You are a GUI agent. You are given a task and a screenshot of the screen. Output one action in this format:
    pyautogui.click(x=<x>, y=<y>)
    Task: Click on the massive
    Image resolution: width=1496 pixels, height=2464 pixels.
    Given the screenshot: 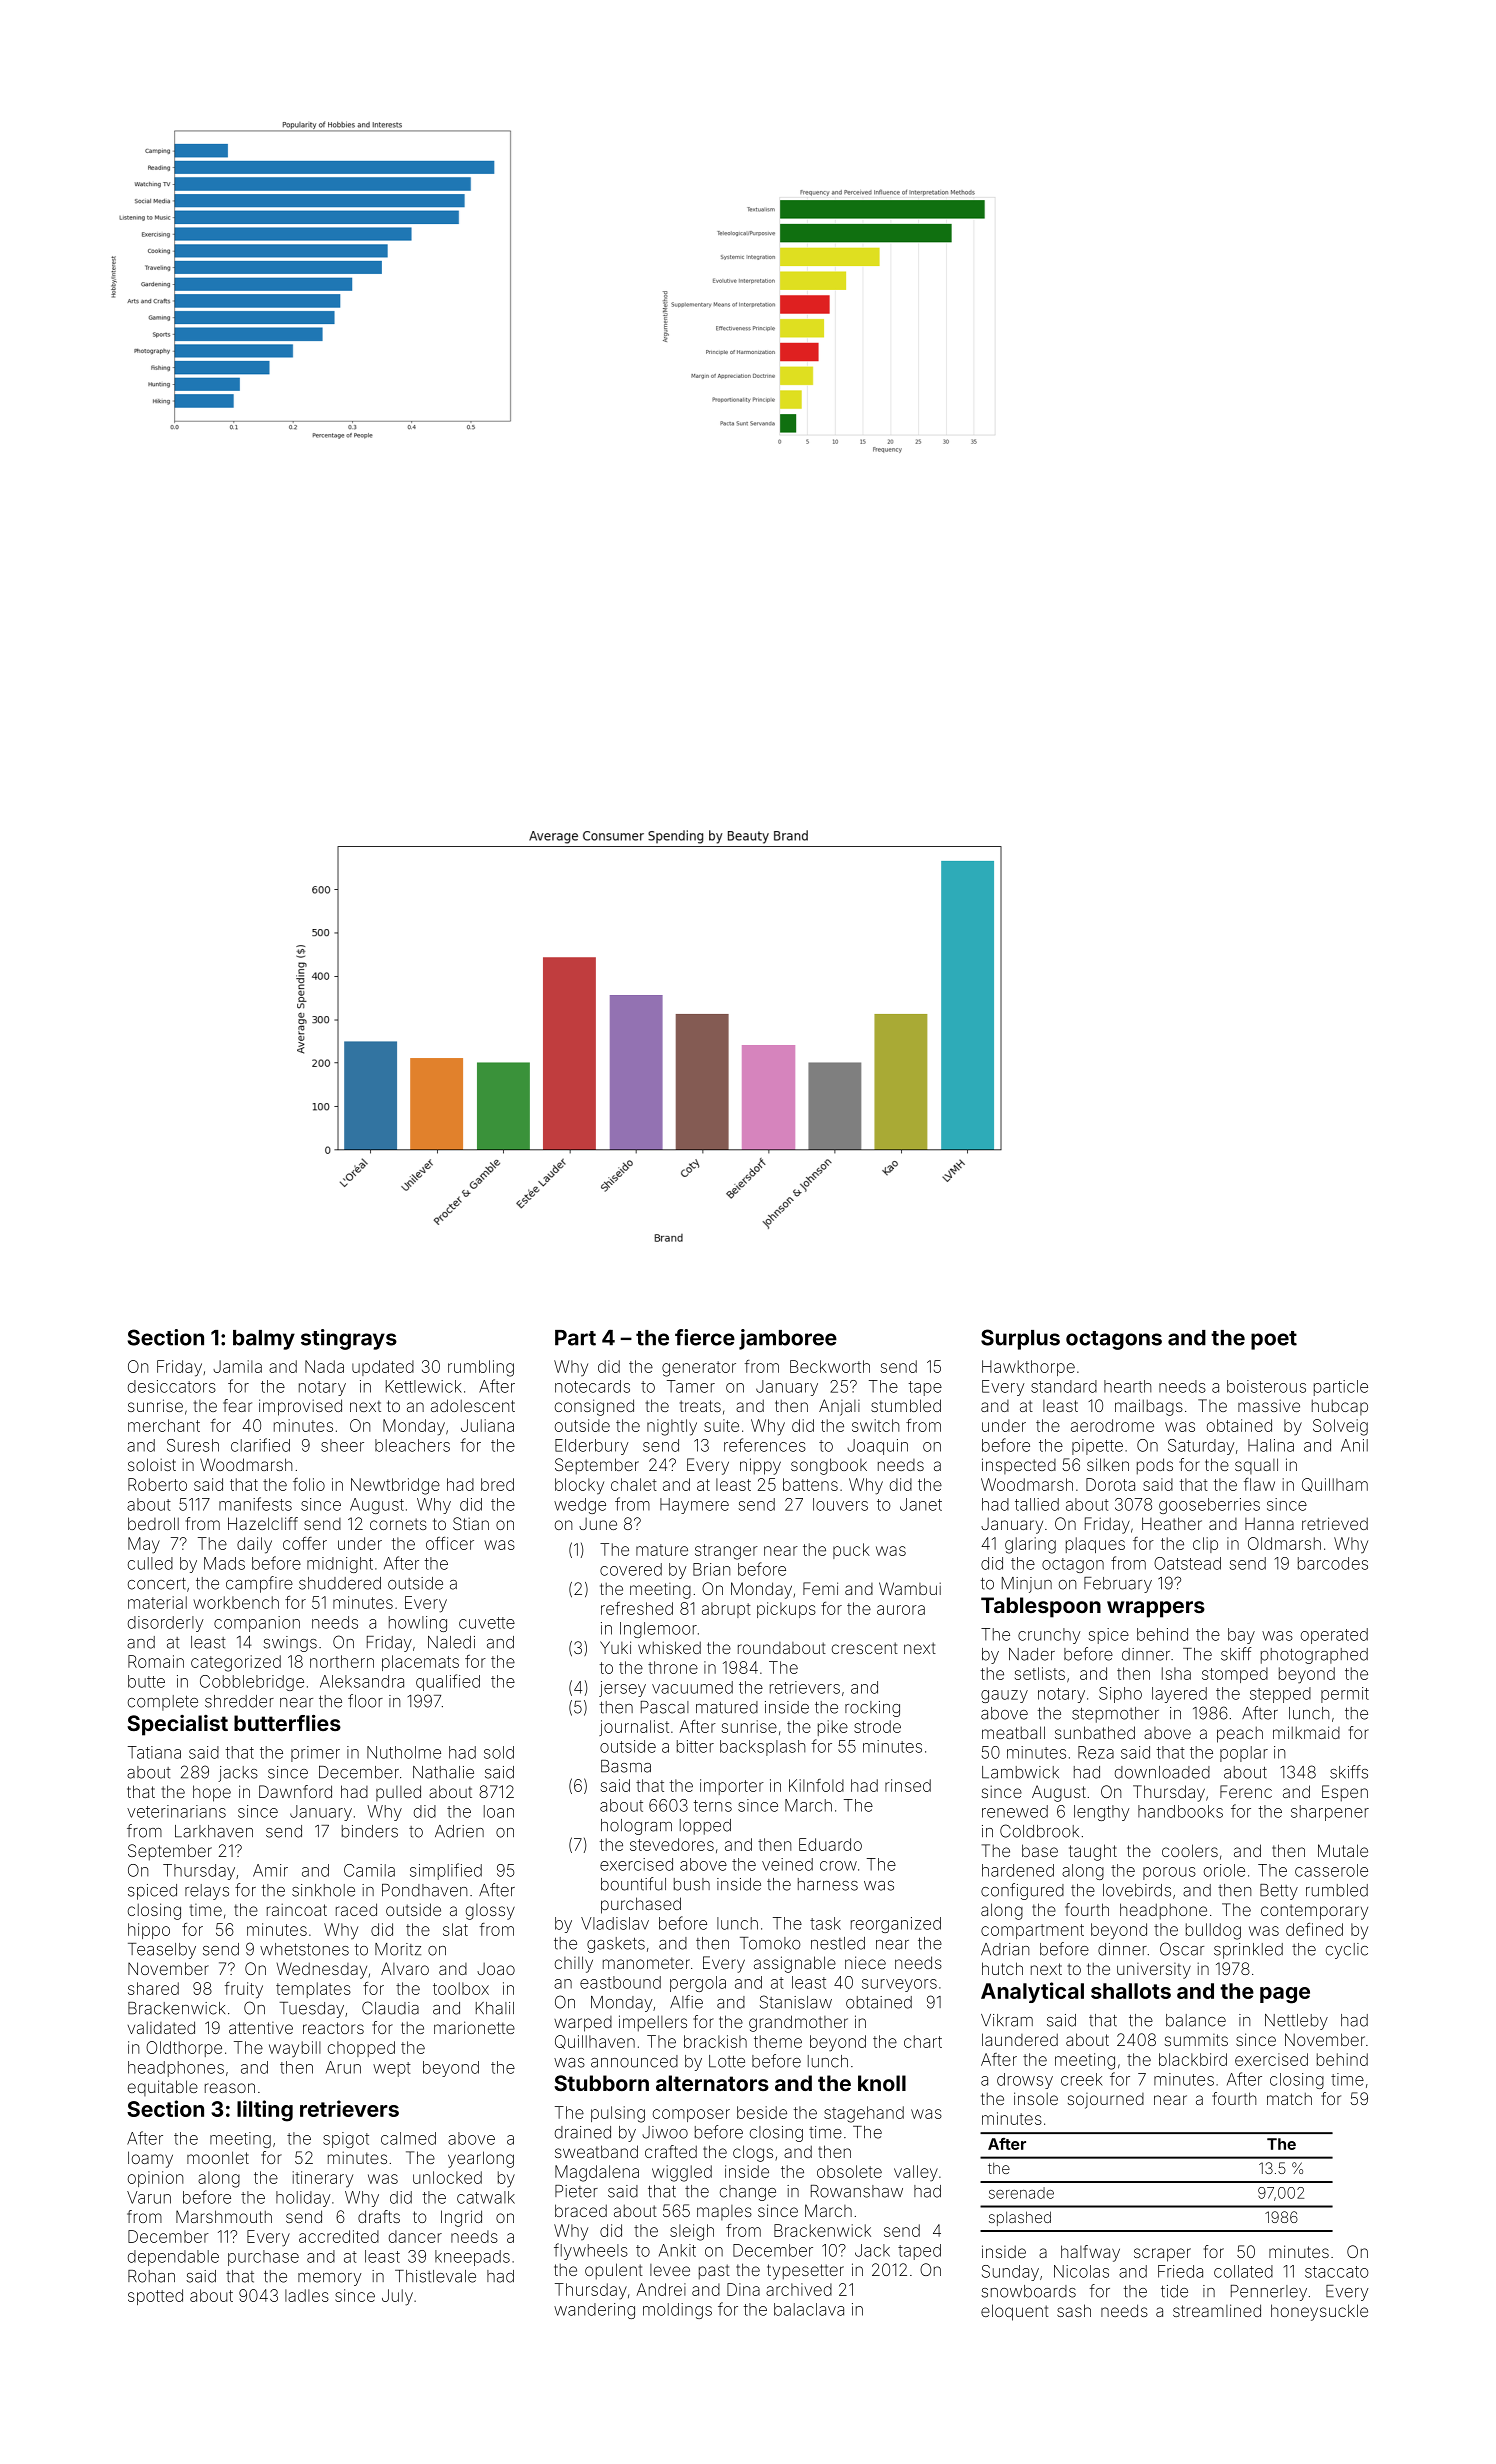 What is the action you would take?
    pyautogui.click(x=1269, y=1405)
